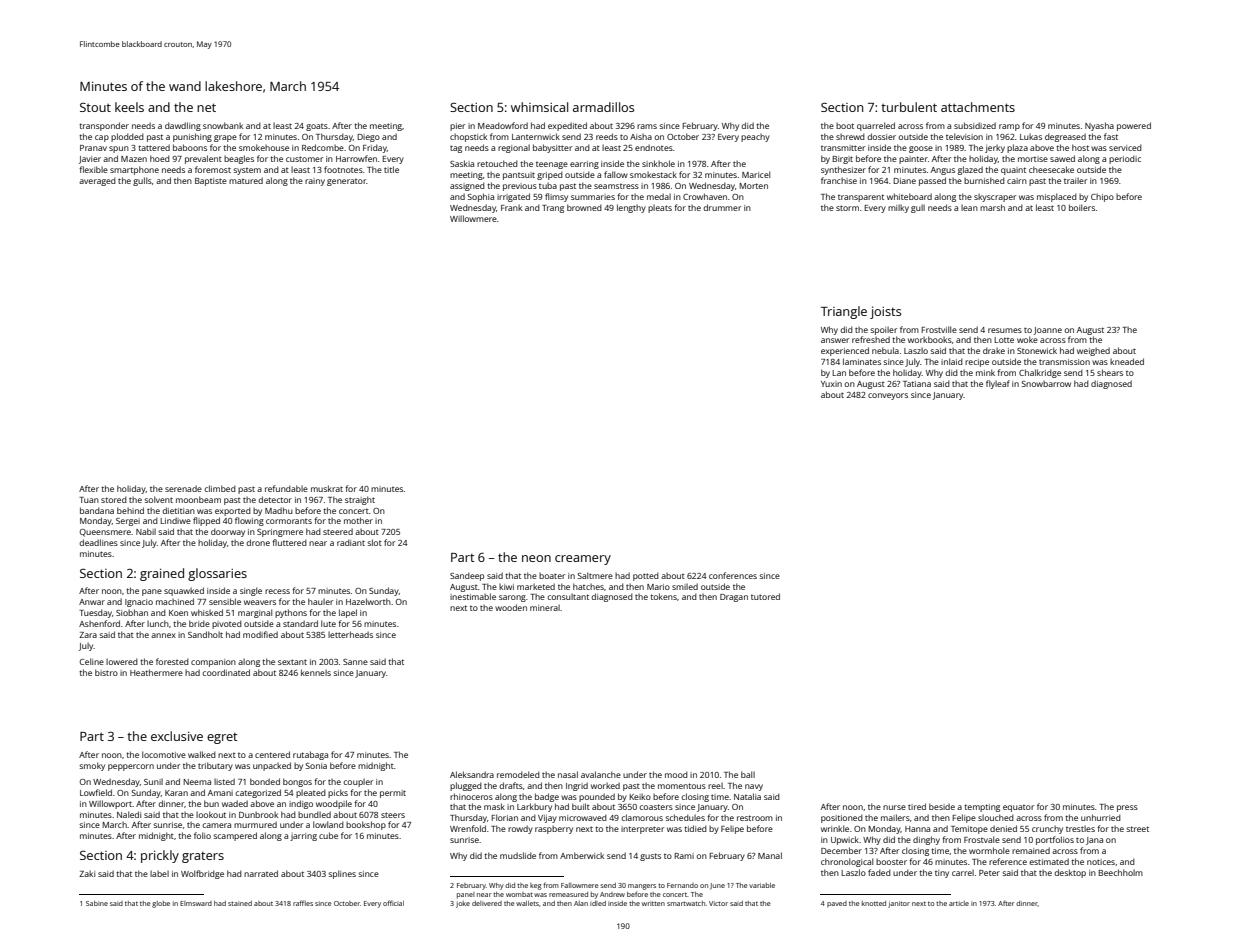  I want to click on joists, so click(885, 312).
